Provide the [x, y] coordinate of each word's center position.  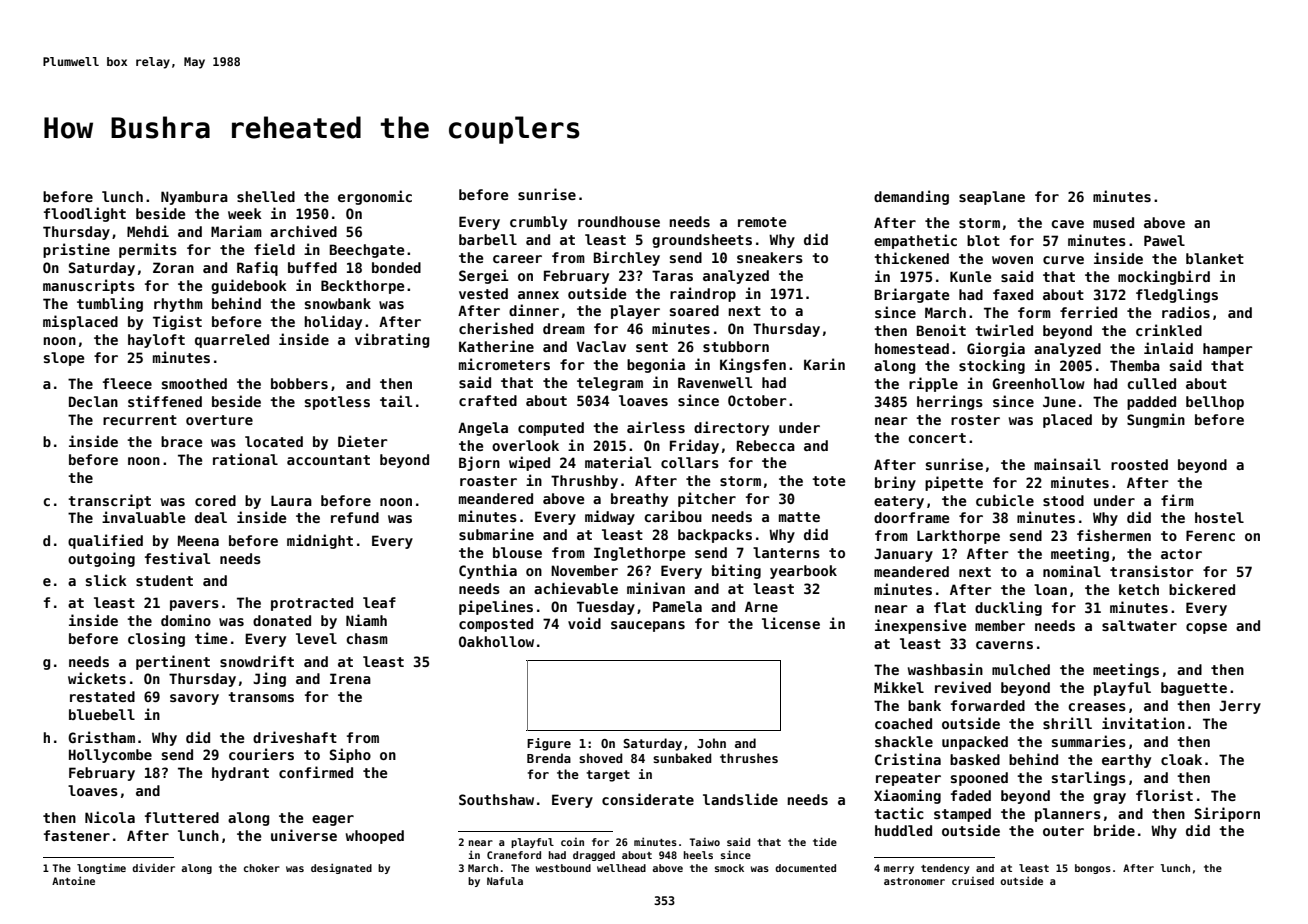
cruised [973, 881]
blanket [1215, 258]
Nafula [505, 881]
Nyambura [194, 198]
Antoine [73, 880]
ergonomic [375, 197]
